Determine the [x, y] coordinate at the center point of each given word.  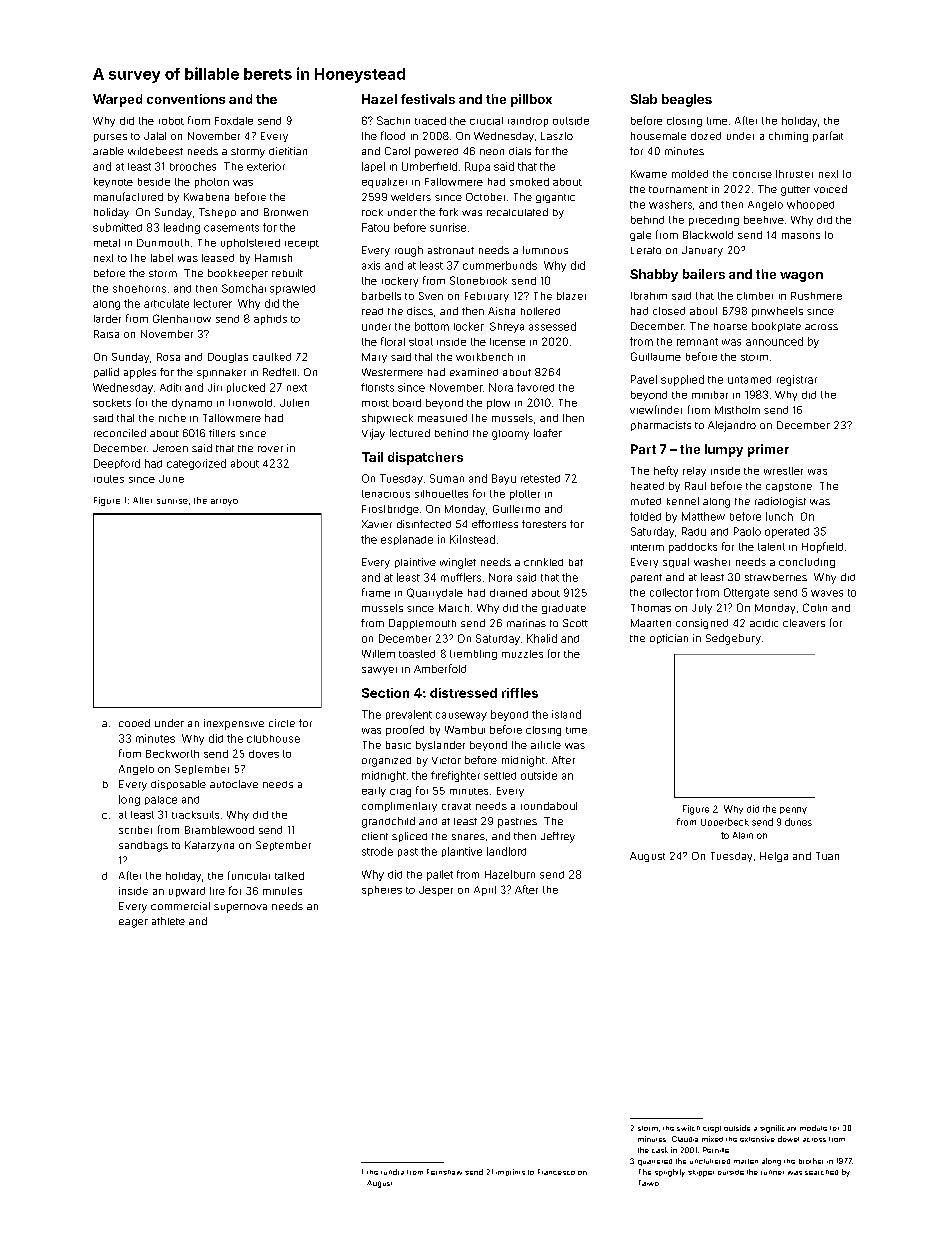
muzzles [522, 654]
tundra [392, 1172]
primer [768, 450]
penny [793, 810]
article [546, 745]
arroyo [224, 502]
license [507, 342]
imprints [510, 1172]
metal [107, 243]
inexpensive [234, 724]
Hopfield [822, 547]
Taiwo [649, 1183]
